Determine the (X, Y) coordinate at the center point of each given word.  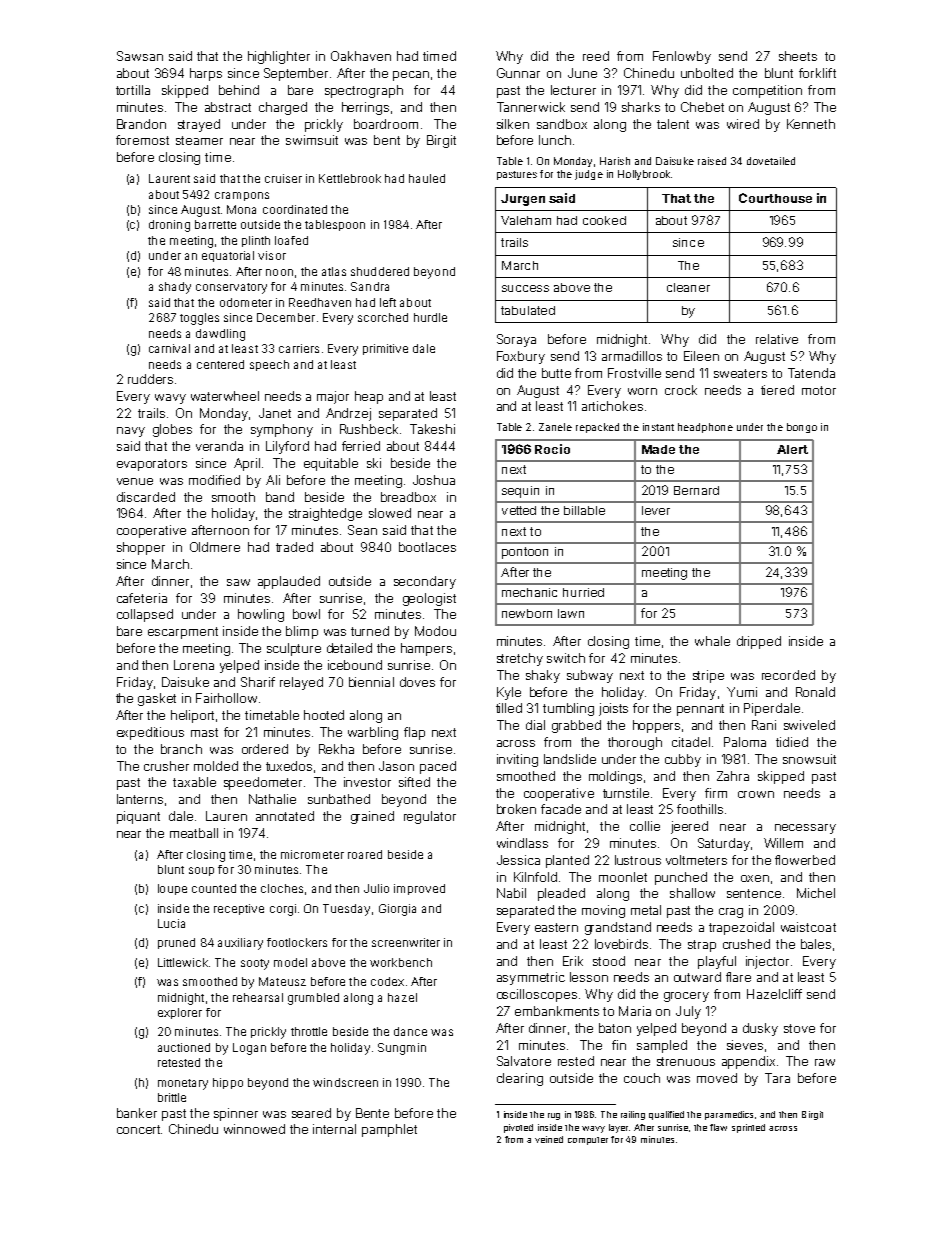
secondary (425, 582)
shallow (692, 893)
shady (175, 288)
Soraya (516, 340)
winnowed (254, 1129)
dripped (759, 642)
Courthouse (775, 198)
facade (561, 809)
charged (283, 108)
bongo (802, 428)
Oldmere (215, 547)
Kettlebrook (350, 178)
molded (216, 766)
